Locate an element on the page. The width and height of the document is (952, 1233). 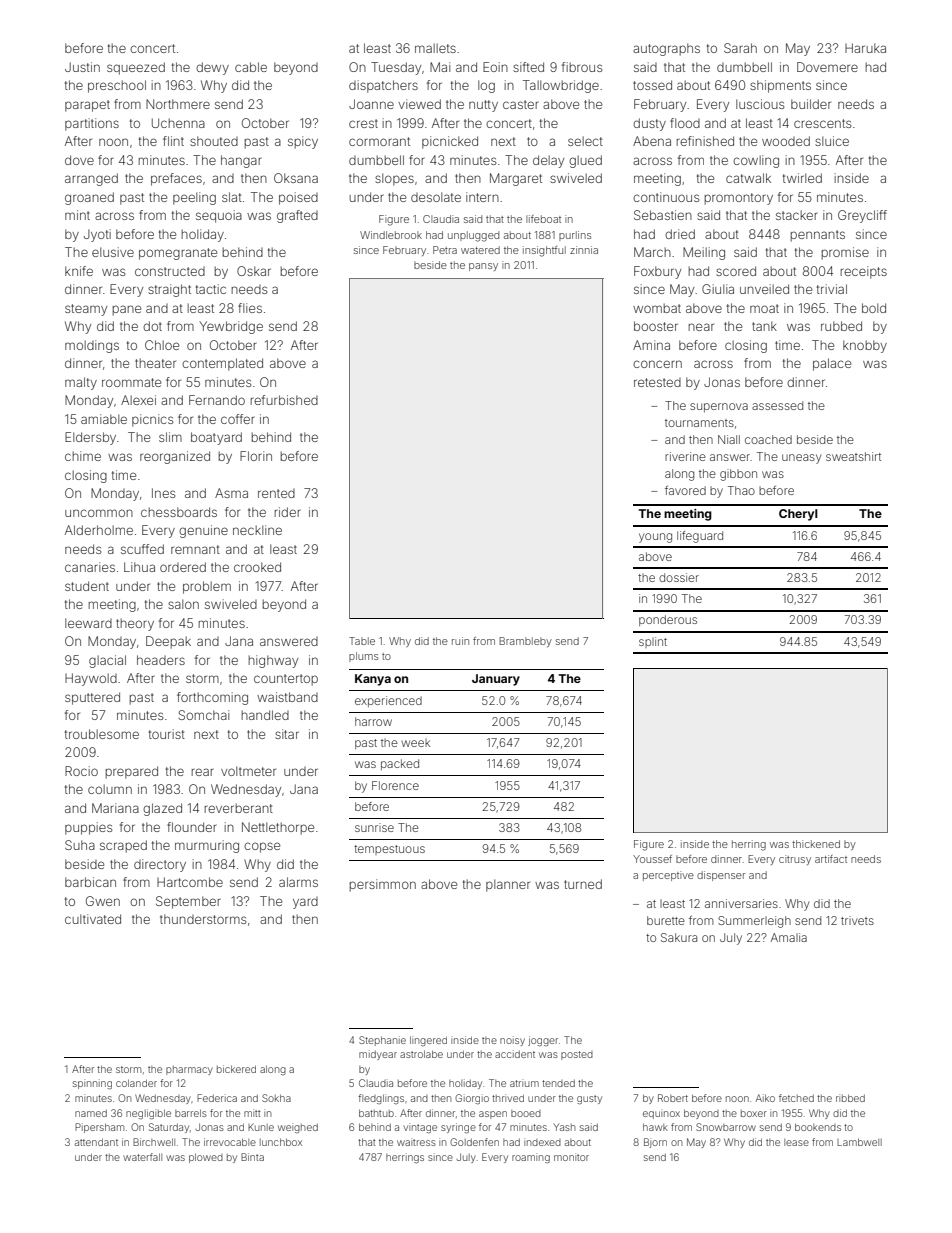
noisy is located at coordinates (512, 1041).
